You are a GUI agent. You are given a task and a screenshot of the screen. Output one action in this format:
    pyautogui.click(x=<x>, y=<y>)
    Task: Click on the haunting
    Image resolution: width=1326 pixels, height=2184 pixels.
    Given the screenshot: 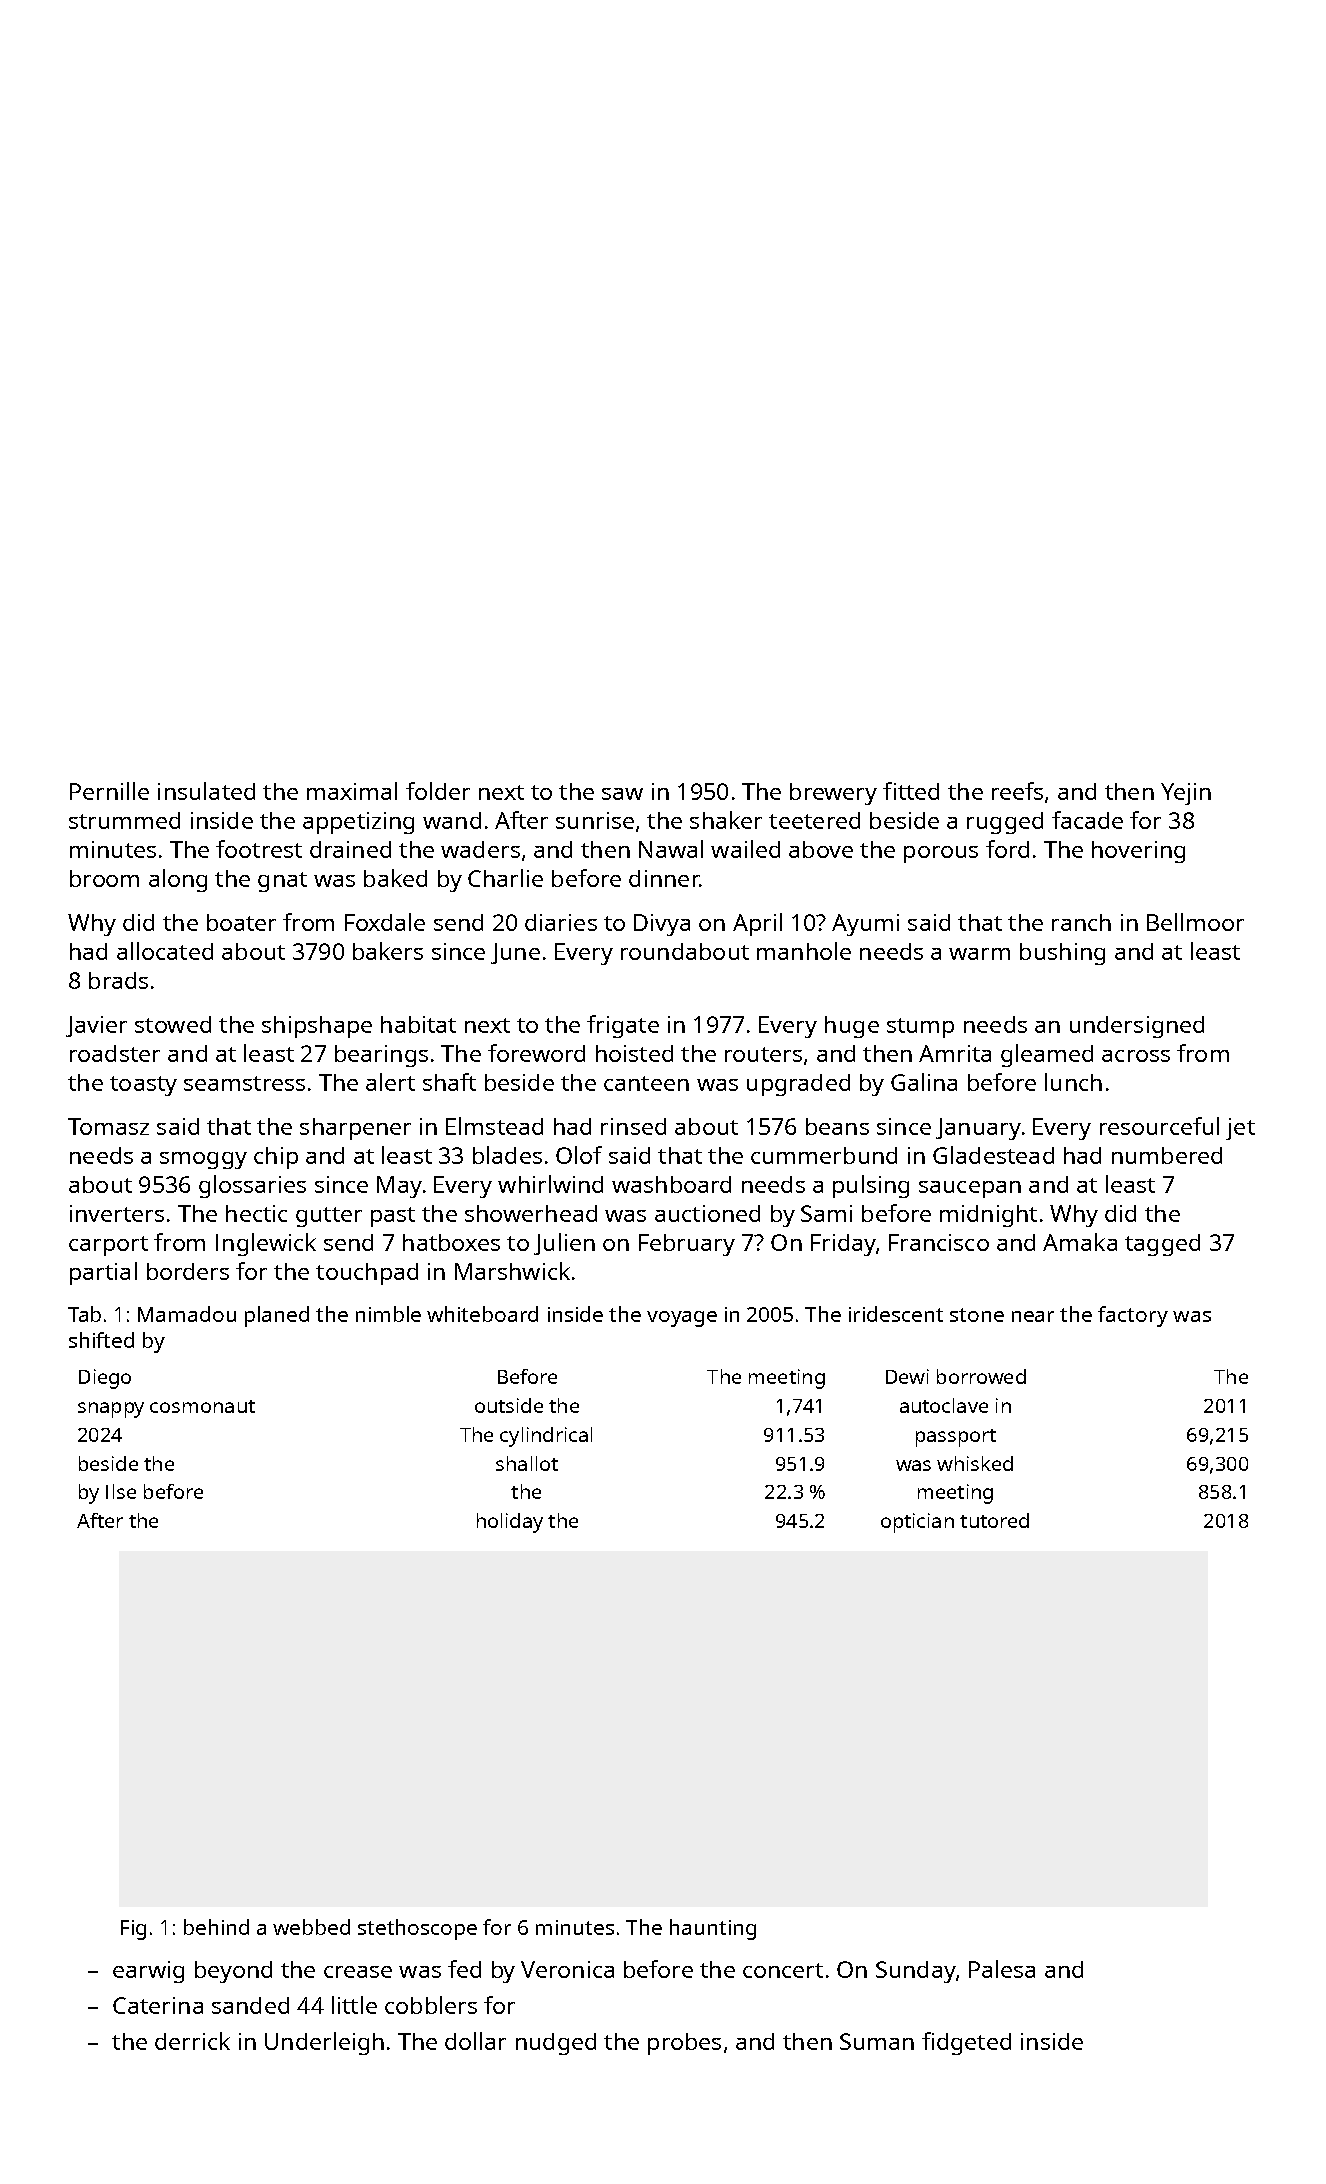 What is the action you would take?
    pyautogui.click(x=713, y=1929)
